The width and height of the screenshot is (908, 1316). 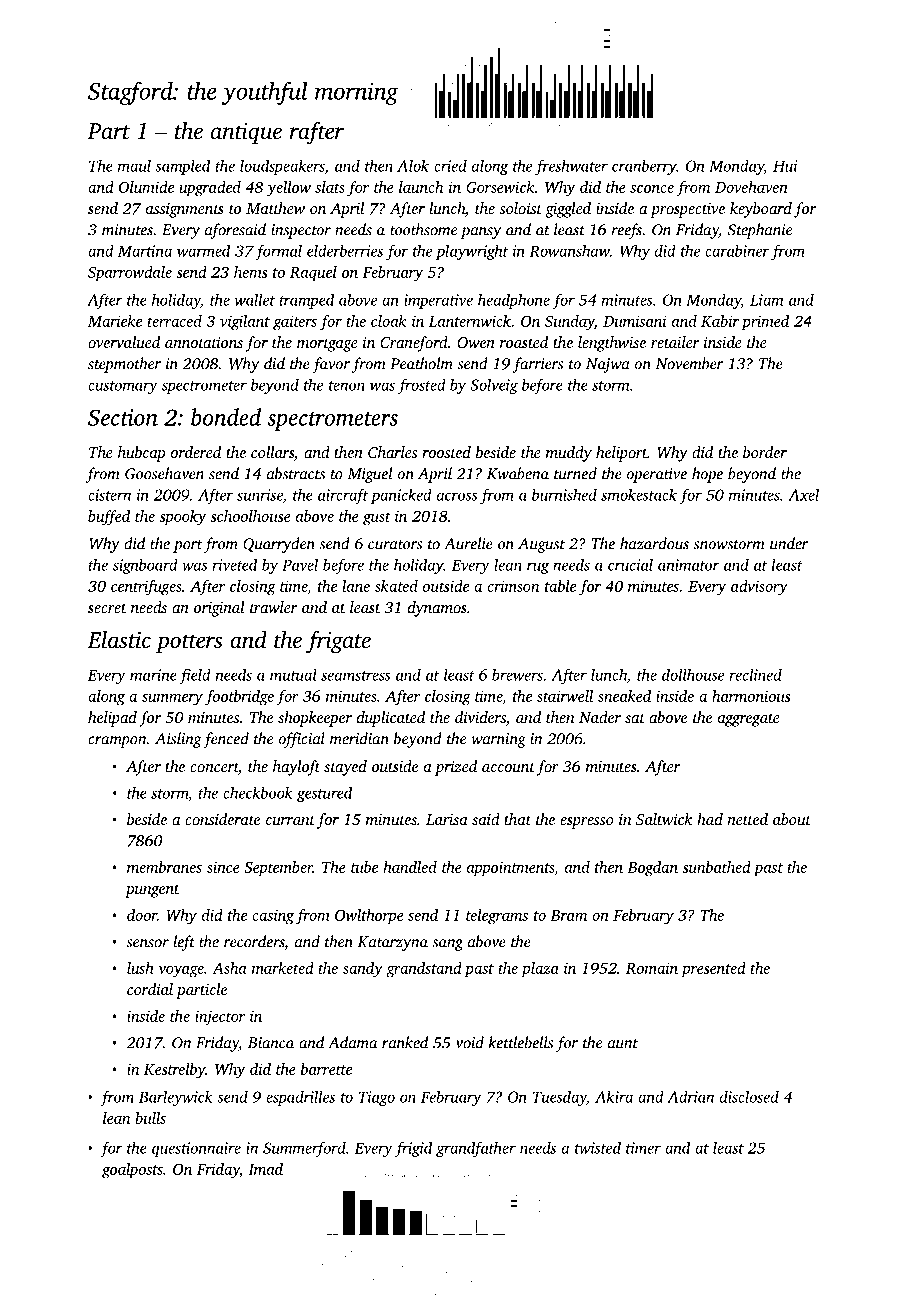 What do you see at coordinates (540, 970) in the screenshot?
I see `plaza` at bounding box center [540, 970].
